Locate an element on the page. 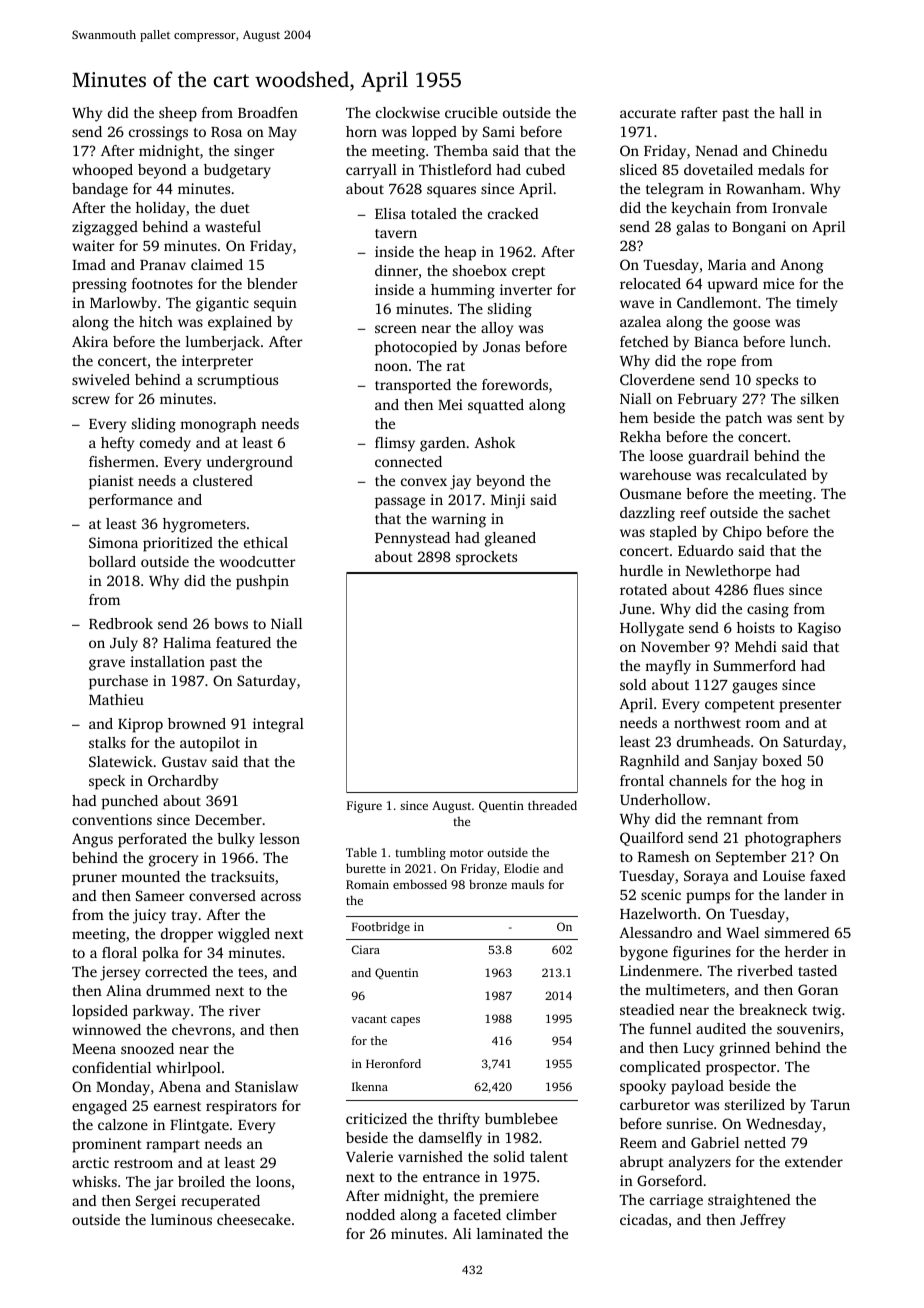 Image resolution: width=924 pixels, height=1308 pixels. recuperated is located at coordinates (220, 1202).
